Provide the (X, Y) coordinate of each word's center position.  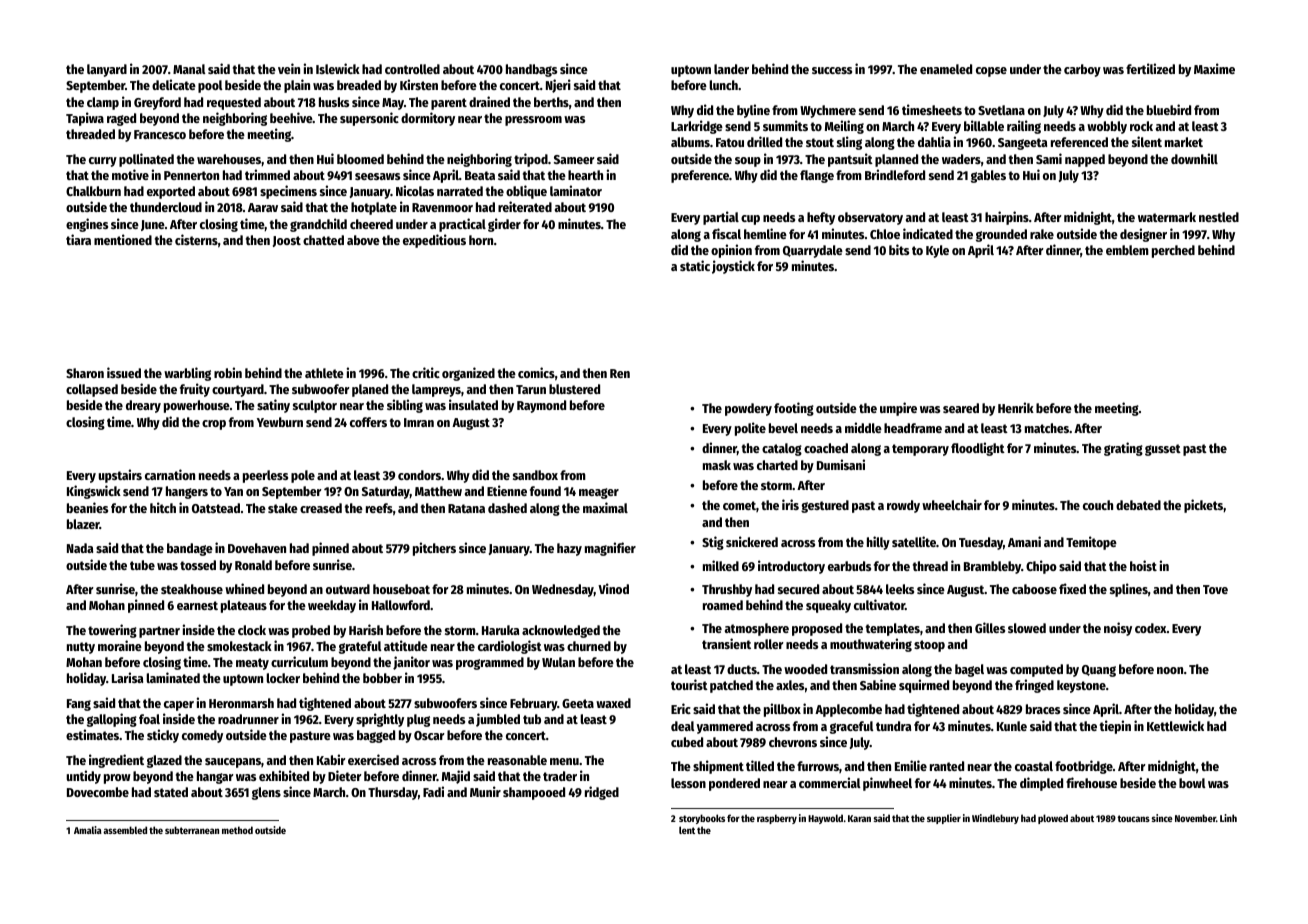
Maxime (1214, 68)
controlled (412, 69)
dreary (143, 406)
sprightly (380, 720)
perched (1173, 251)
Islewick (338, 68)
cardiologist (510, 647)
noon (1170, 670)
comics (536, 372)
